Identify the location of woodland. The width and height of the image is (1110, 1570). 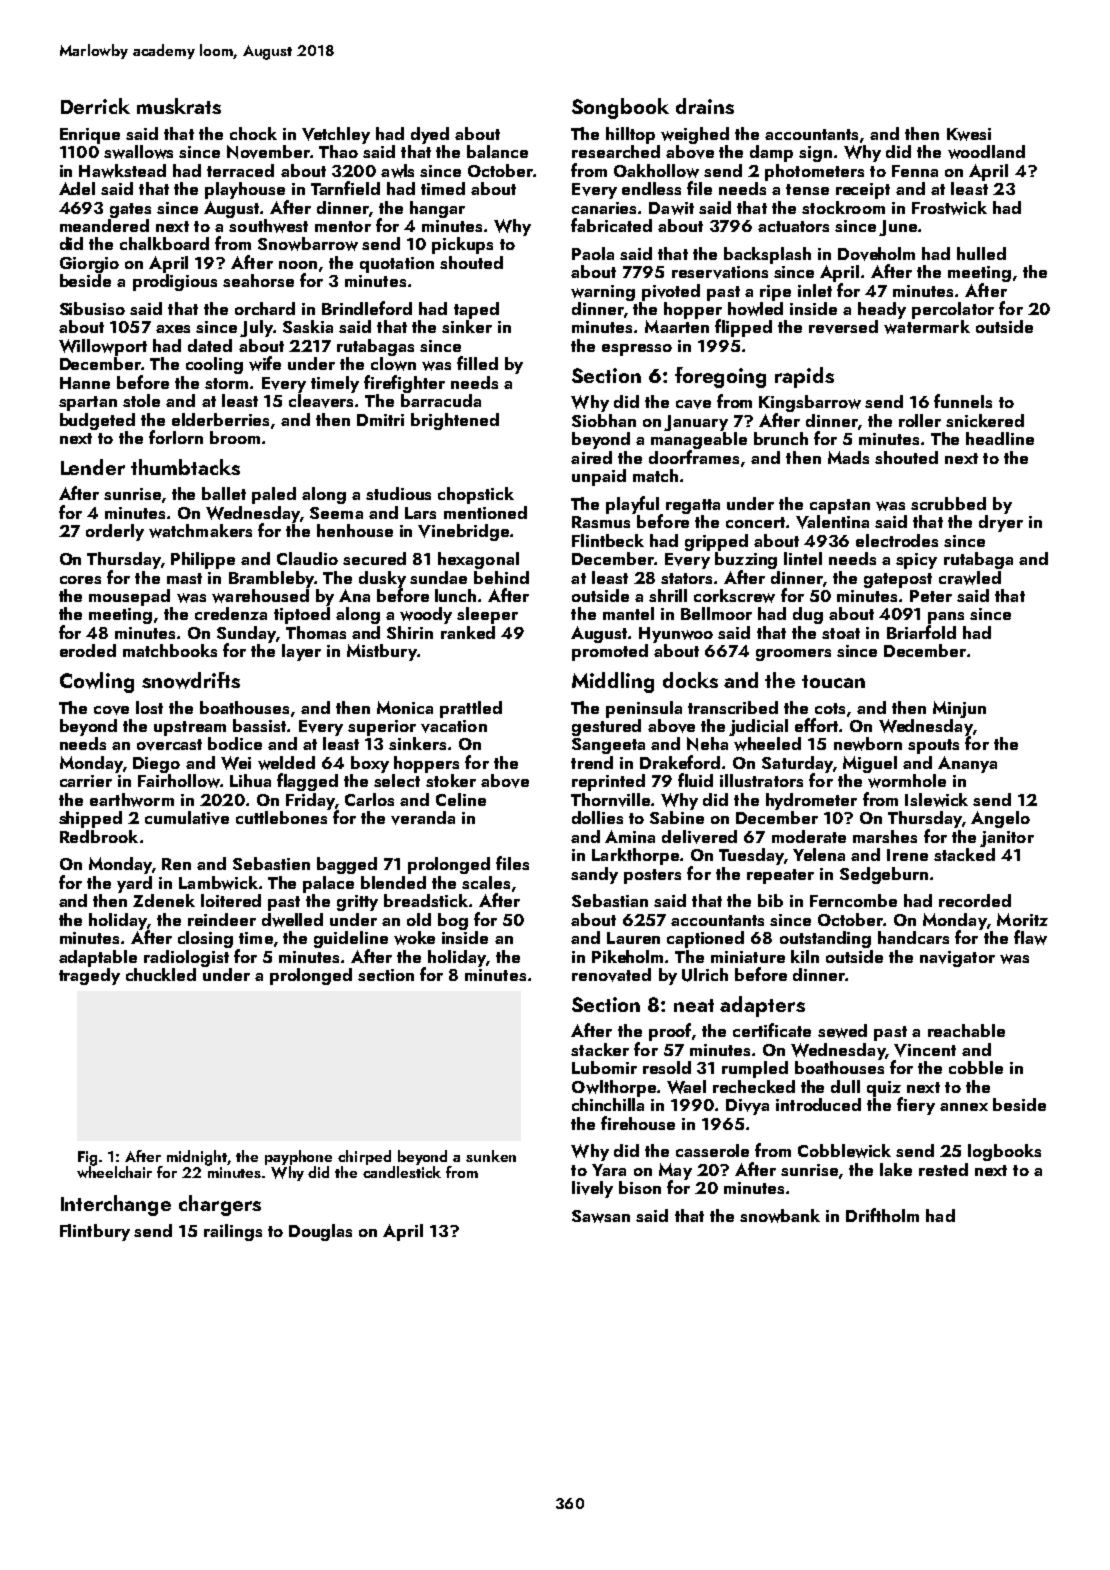
(986, 152).
